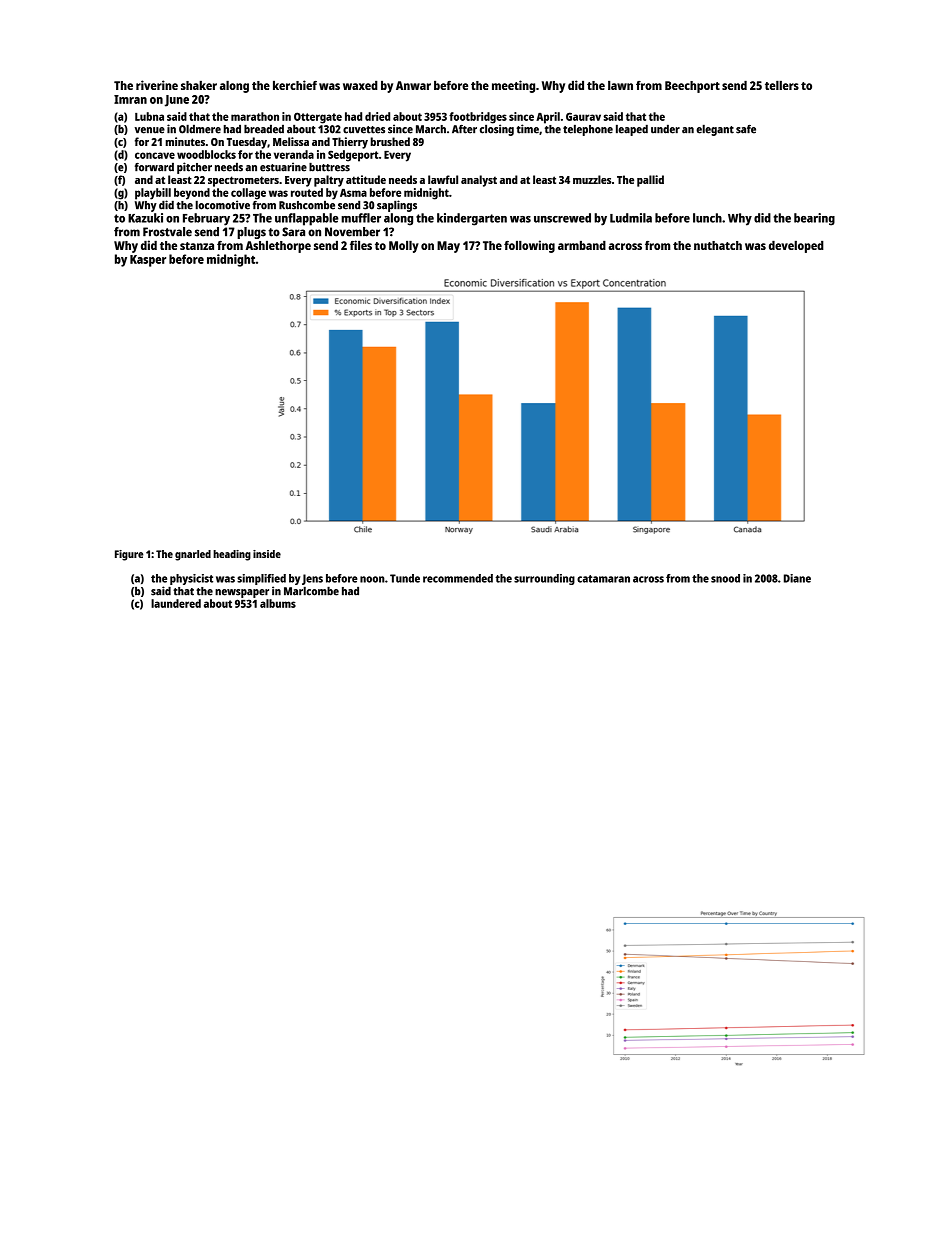 The image size is (952, 1233). What do you see at coordinates (148, 261) in the screenshot?
I see `Kasper` at bounding box center [148, 261].
